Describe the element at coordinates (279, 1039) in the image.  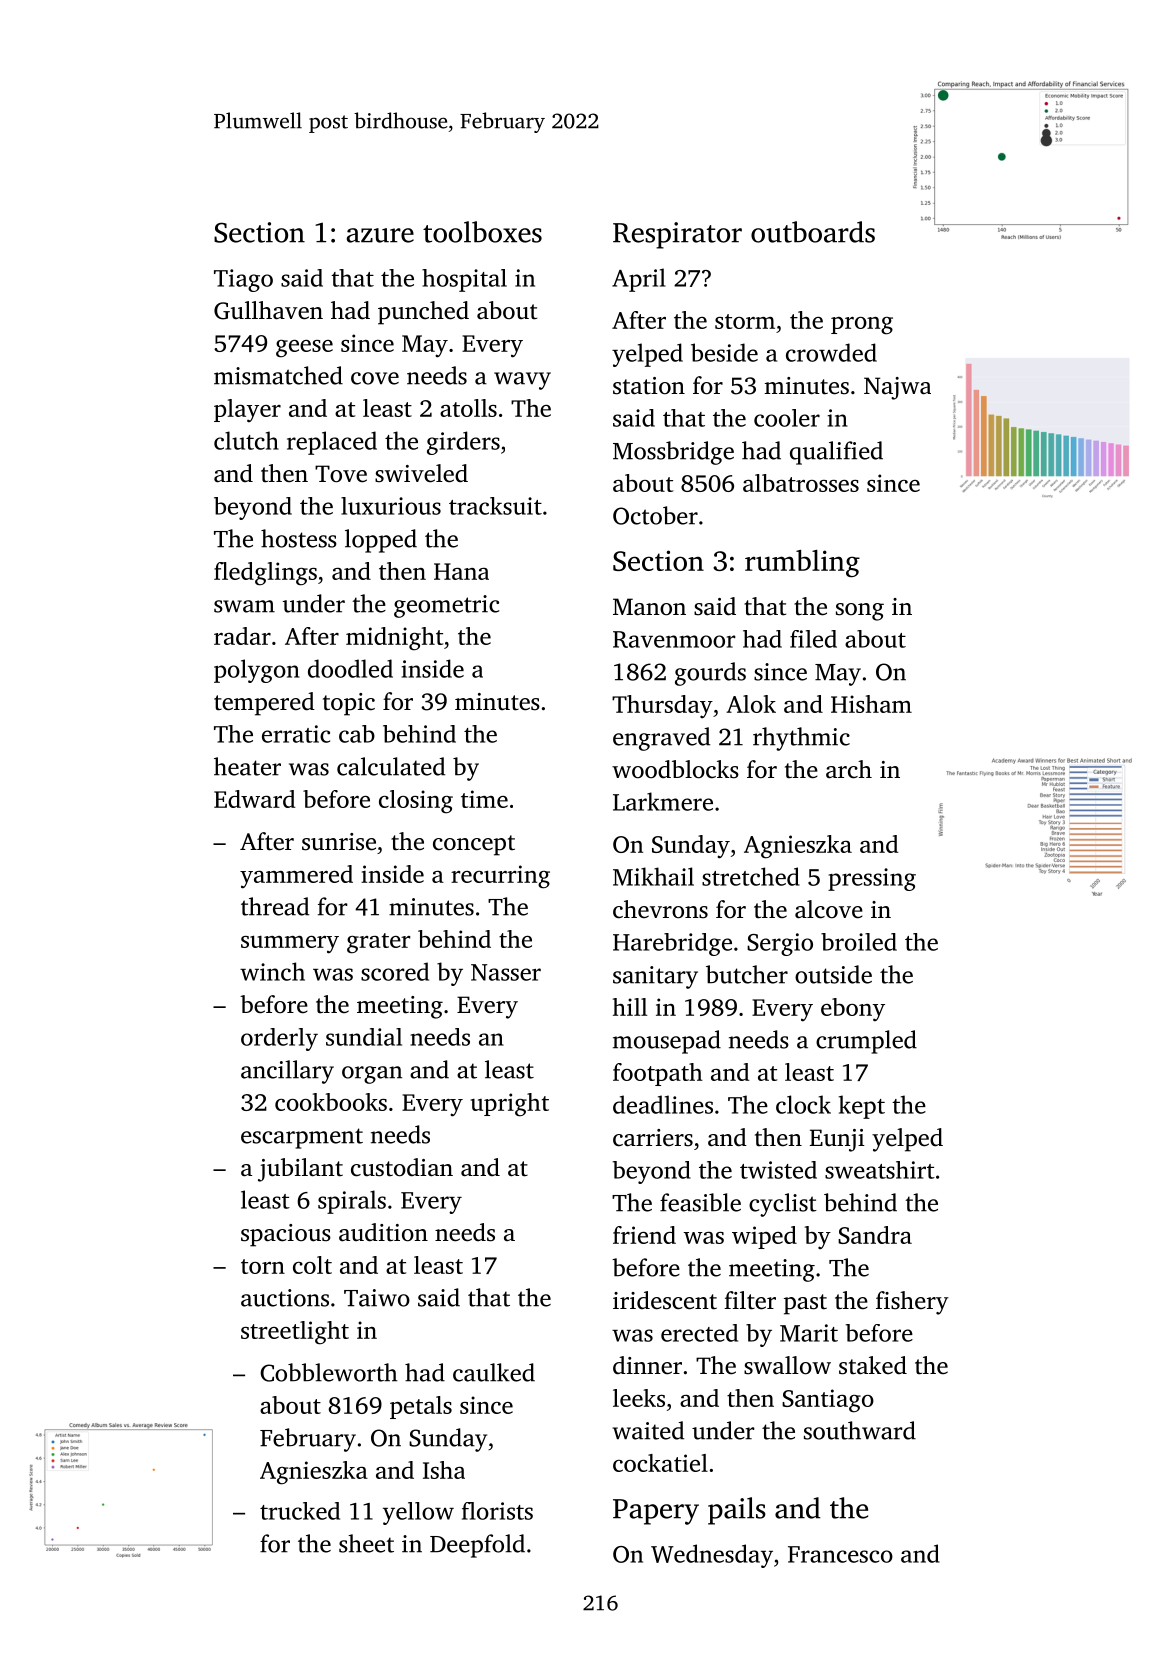
I see `orderly` at that location.
